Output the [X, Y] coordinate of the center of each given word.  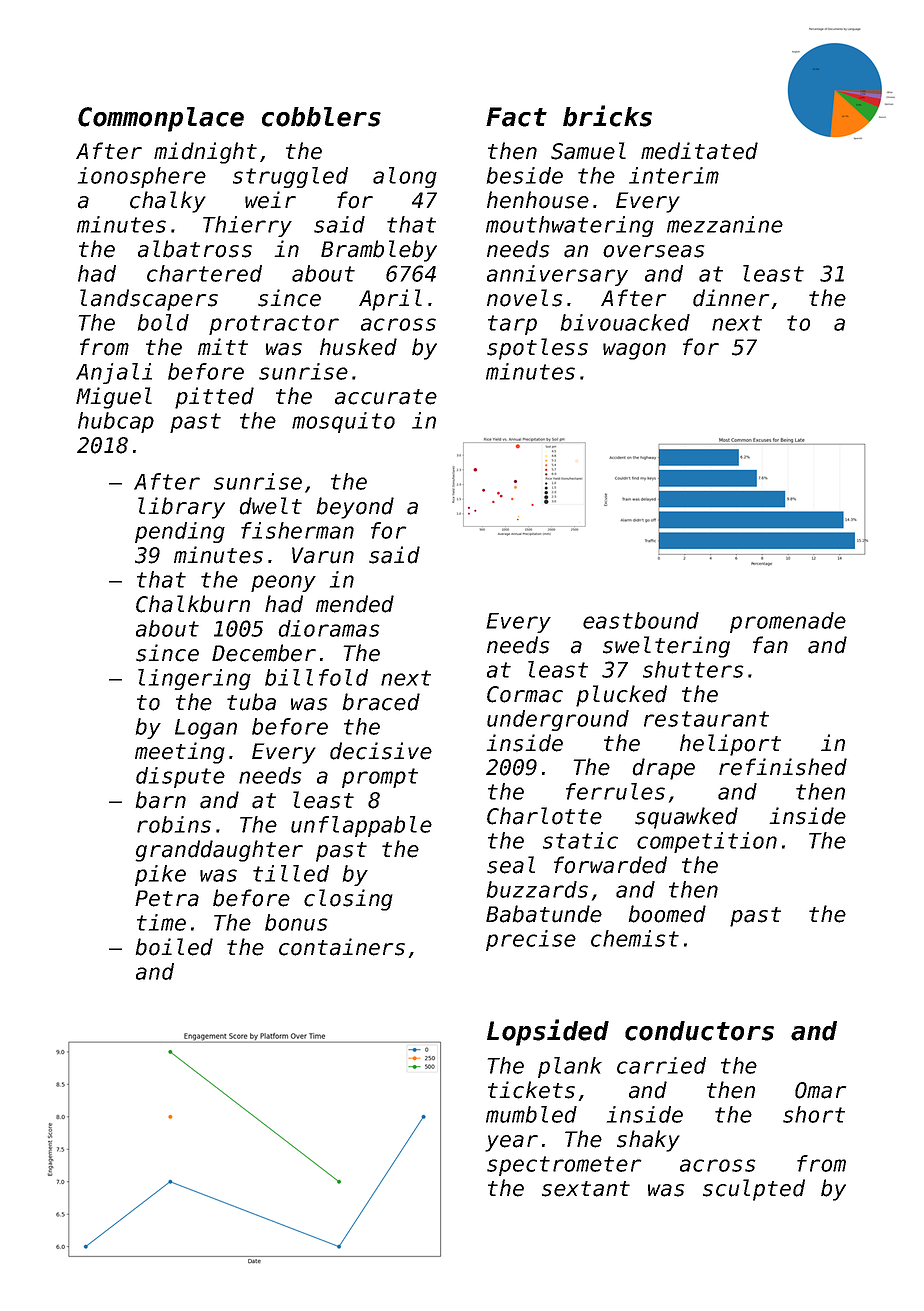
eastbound [641, 620]
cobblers [321, 117]
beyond [355, 508]
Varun [323, 555]
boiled [174, 947]
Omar [820, 1090]
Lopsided [548, 1032]
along [405, 177]
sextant [586, 1189]
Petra [167, 898]
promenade [788, 622]
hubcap [116, 422]
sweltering [666, 647]
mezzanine [725, 224]
